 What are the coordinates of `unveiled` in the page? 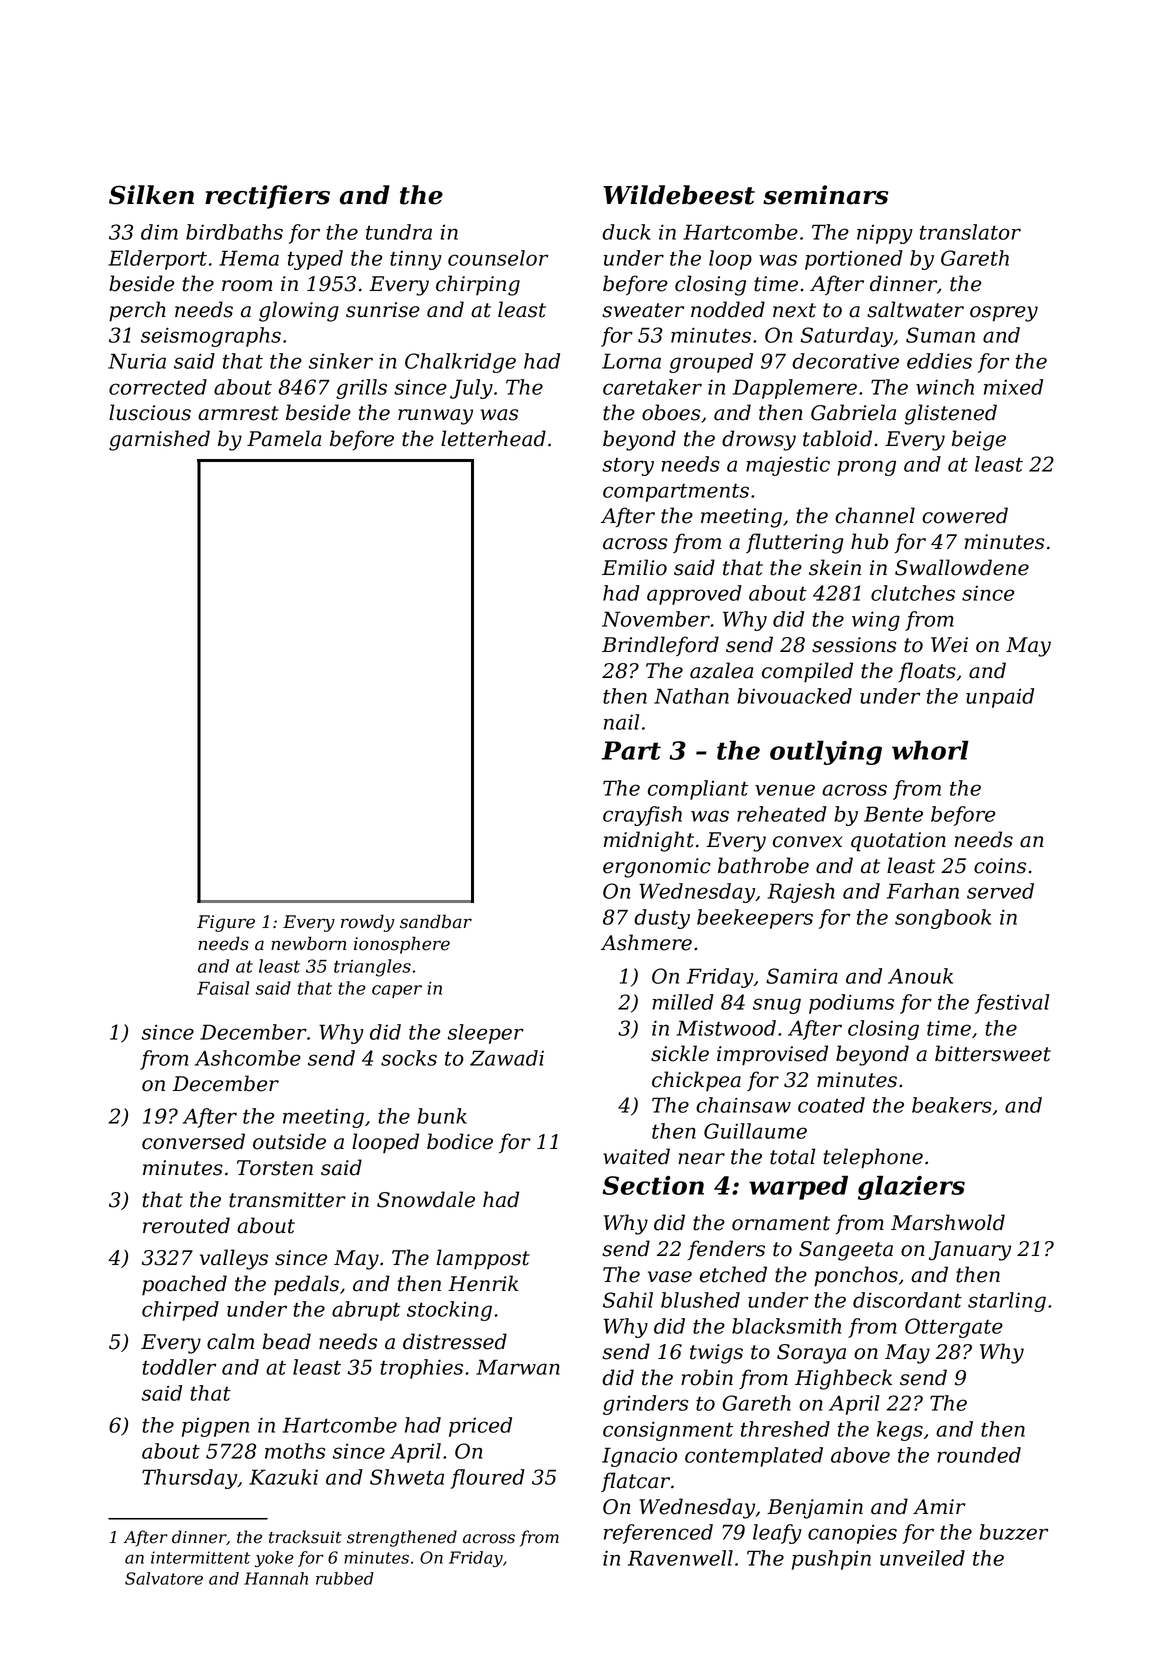 It's located at (922, 1558).
